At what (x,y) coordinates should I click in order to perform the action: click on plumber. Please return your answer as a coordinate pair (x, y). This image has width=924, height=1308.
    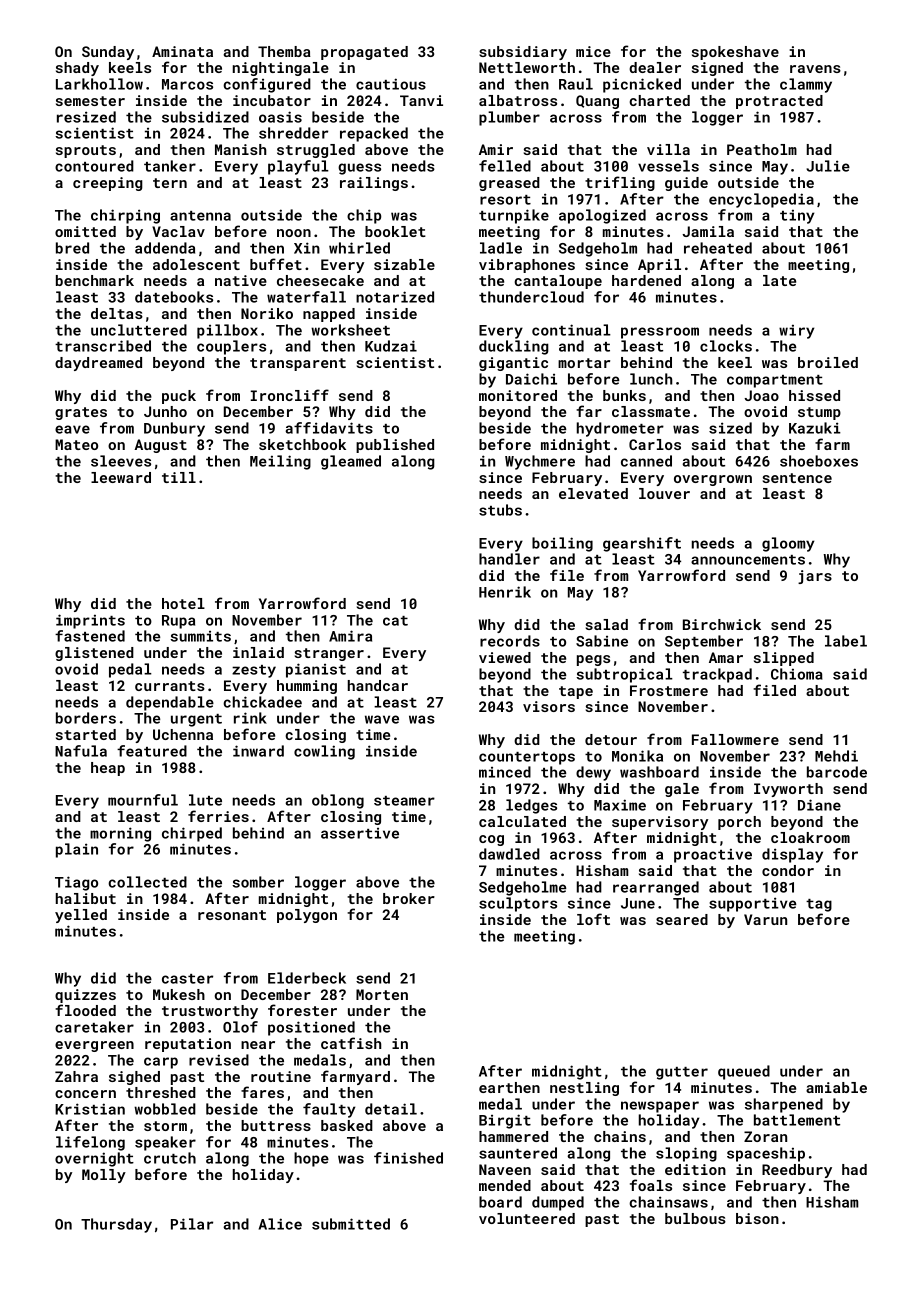
    Looking at the image, I should click on (509, 118).
